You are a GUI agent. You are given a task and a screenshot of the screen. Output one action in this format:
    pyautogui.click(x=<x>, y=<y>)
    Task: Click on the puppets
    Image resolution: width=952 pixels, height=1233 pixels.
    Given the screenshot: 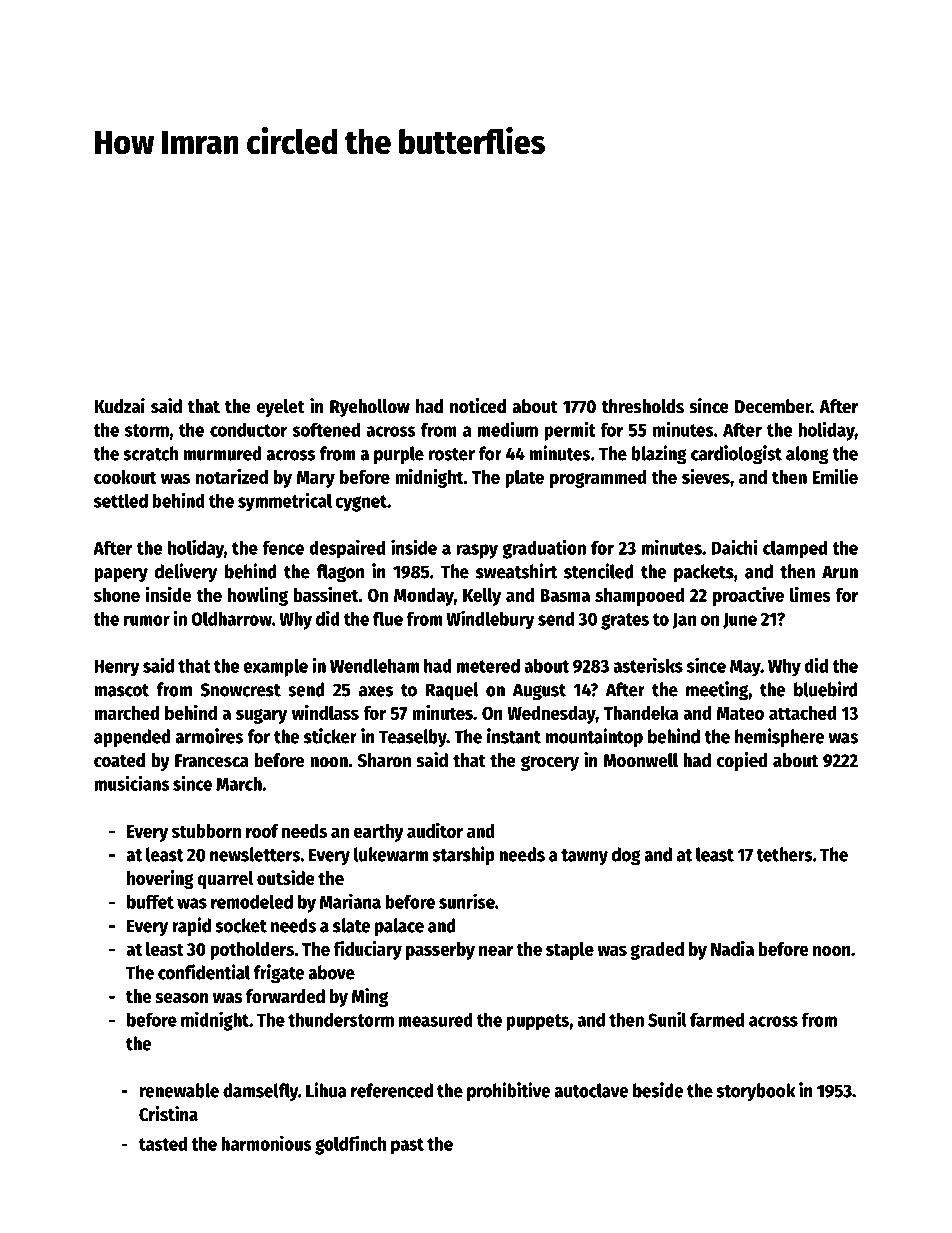 What is the action you would take?
    pyautogui.click(x=538, y=1022)
